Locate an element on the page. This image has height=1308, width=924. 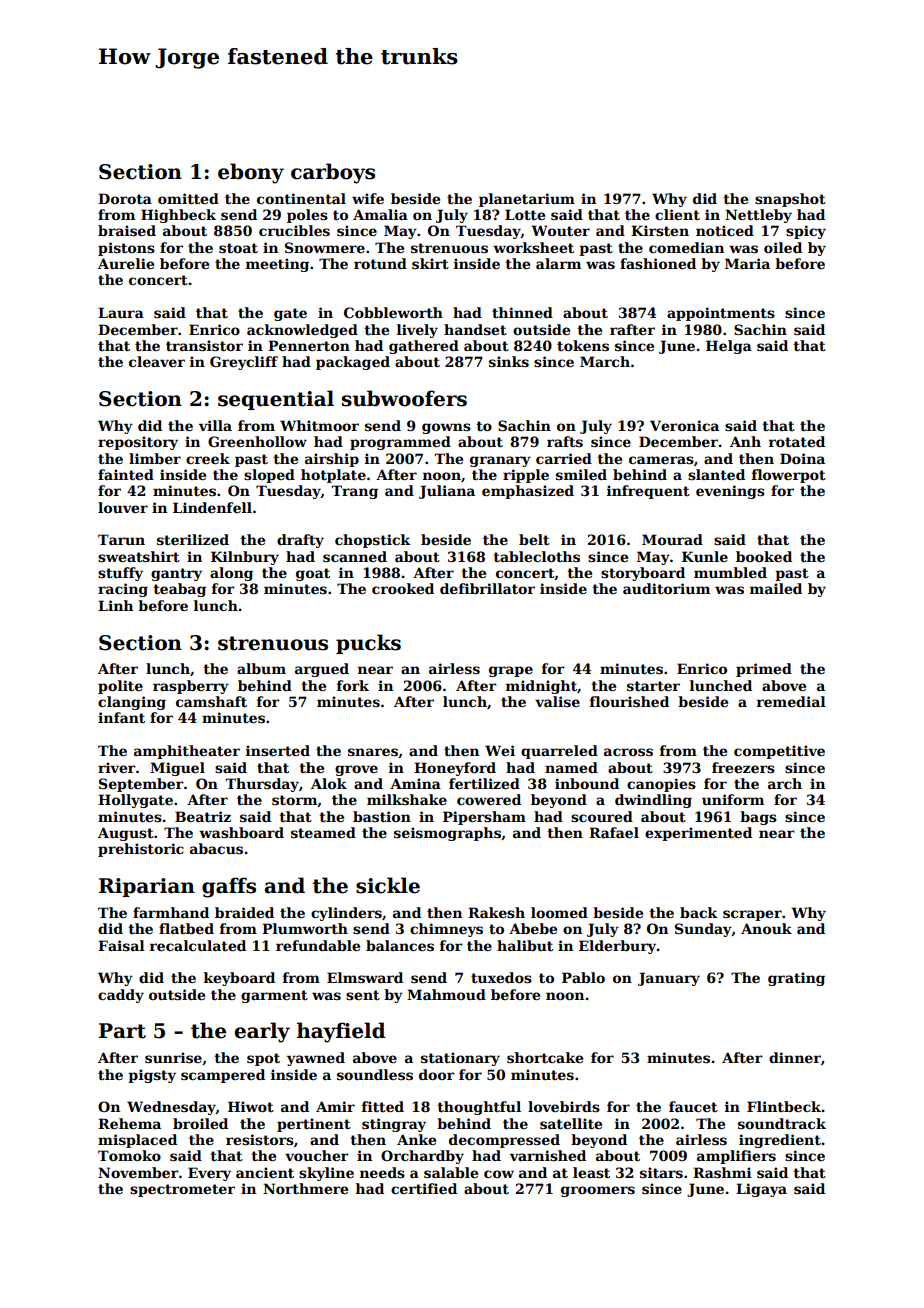
meeting is located at coordinates (277, 265).
